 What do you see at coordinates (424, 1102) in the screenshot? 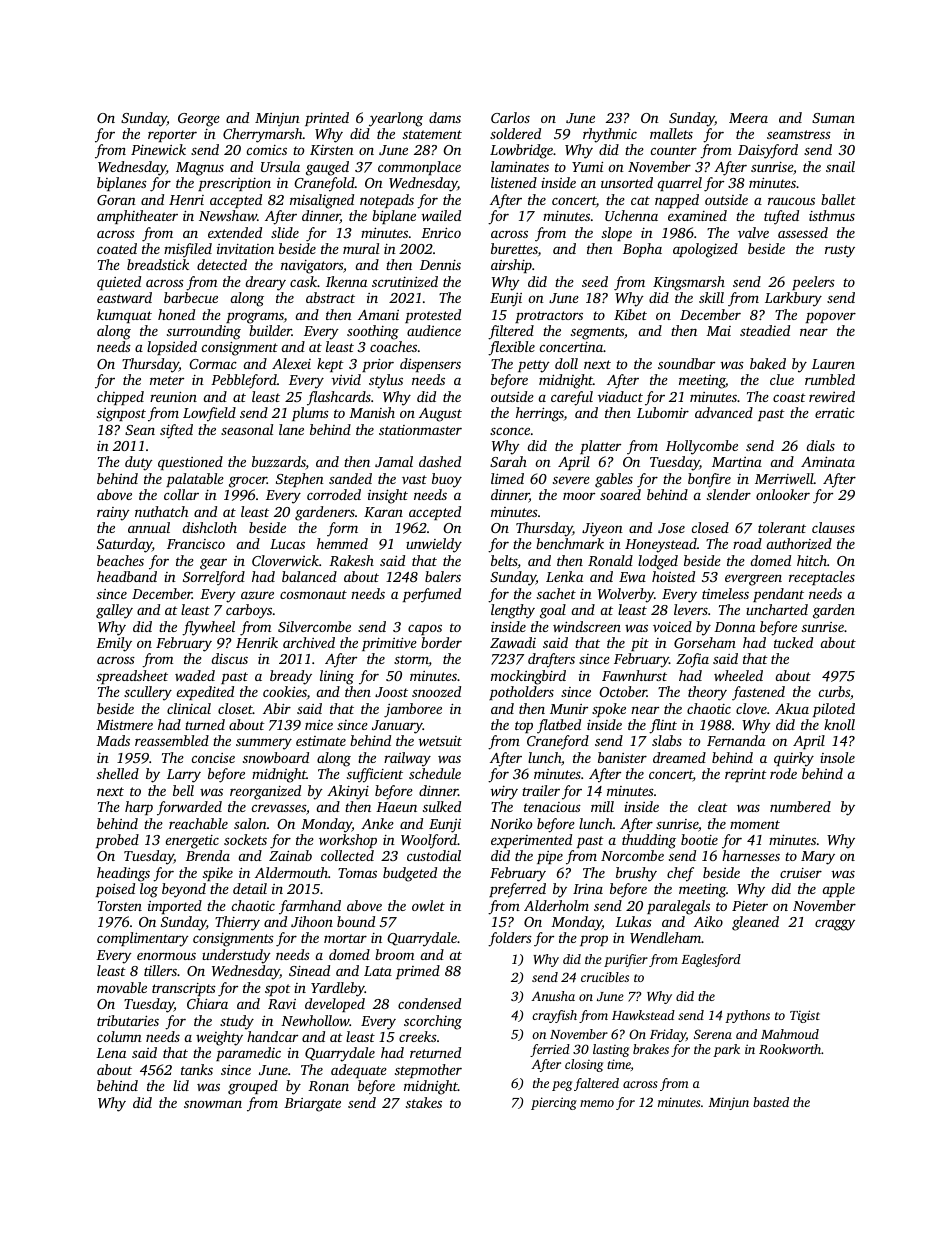
I see `stakes` at bounding box center [424, 1102].
